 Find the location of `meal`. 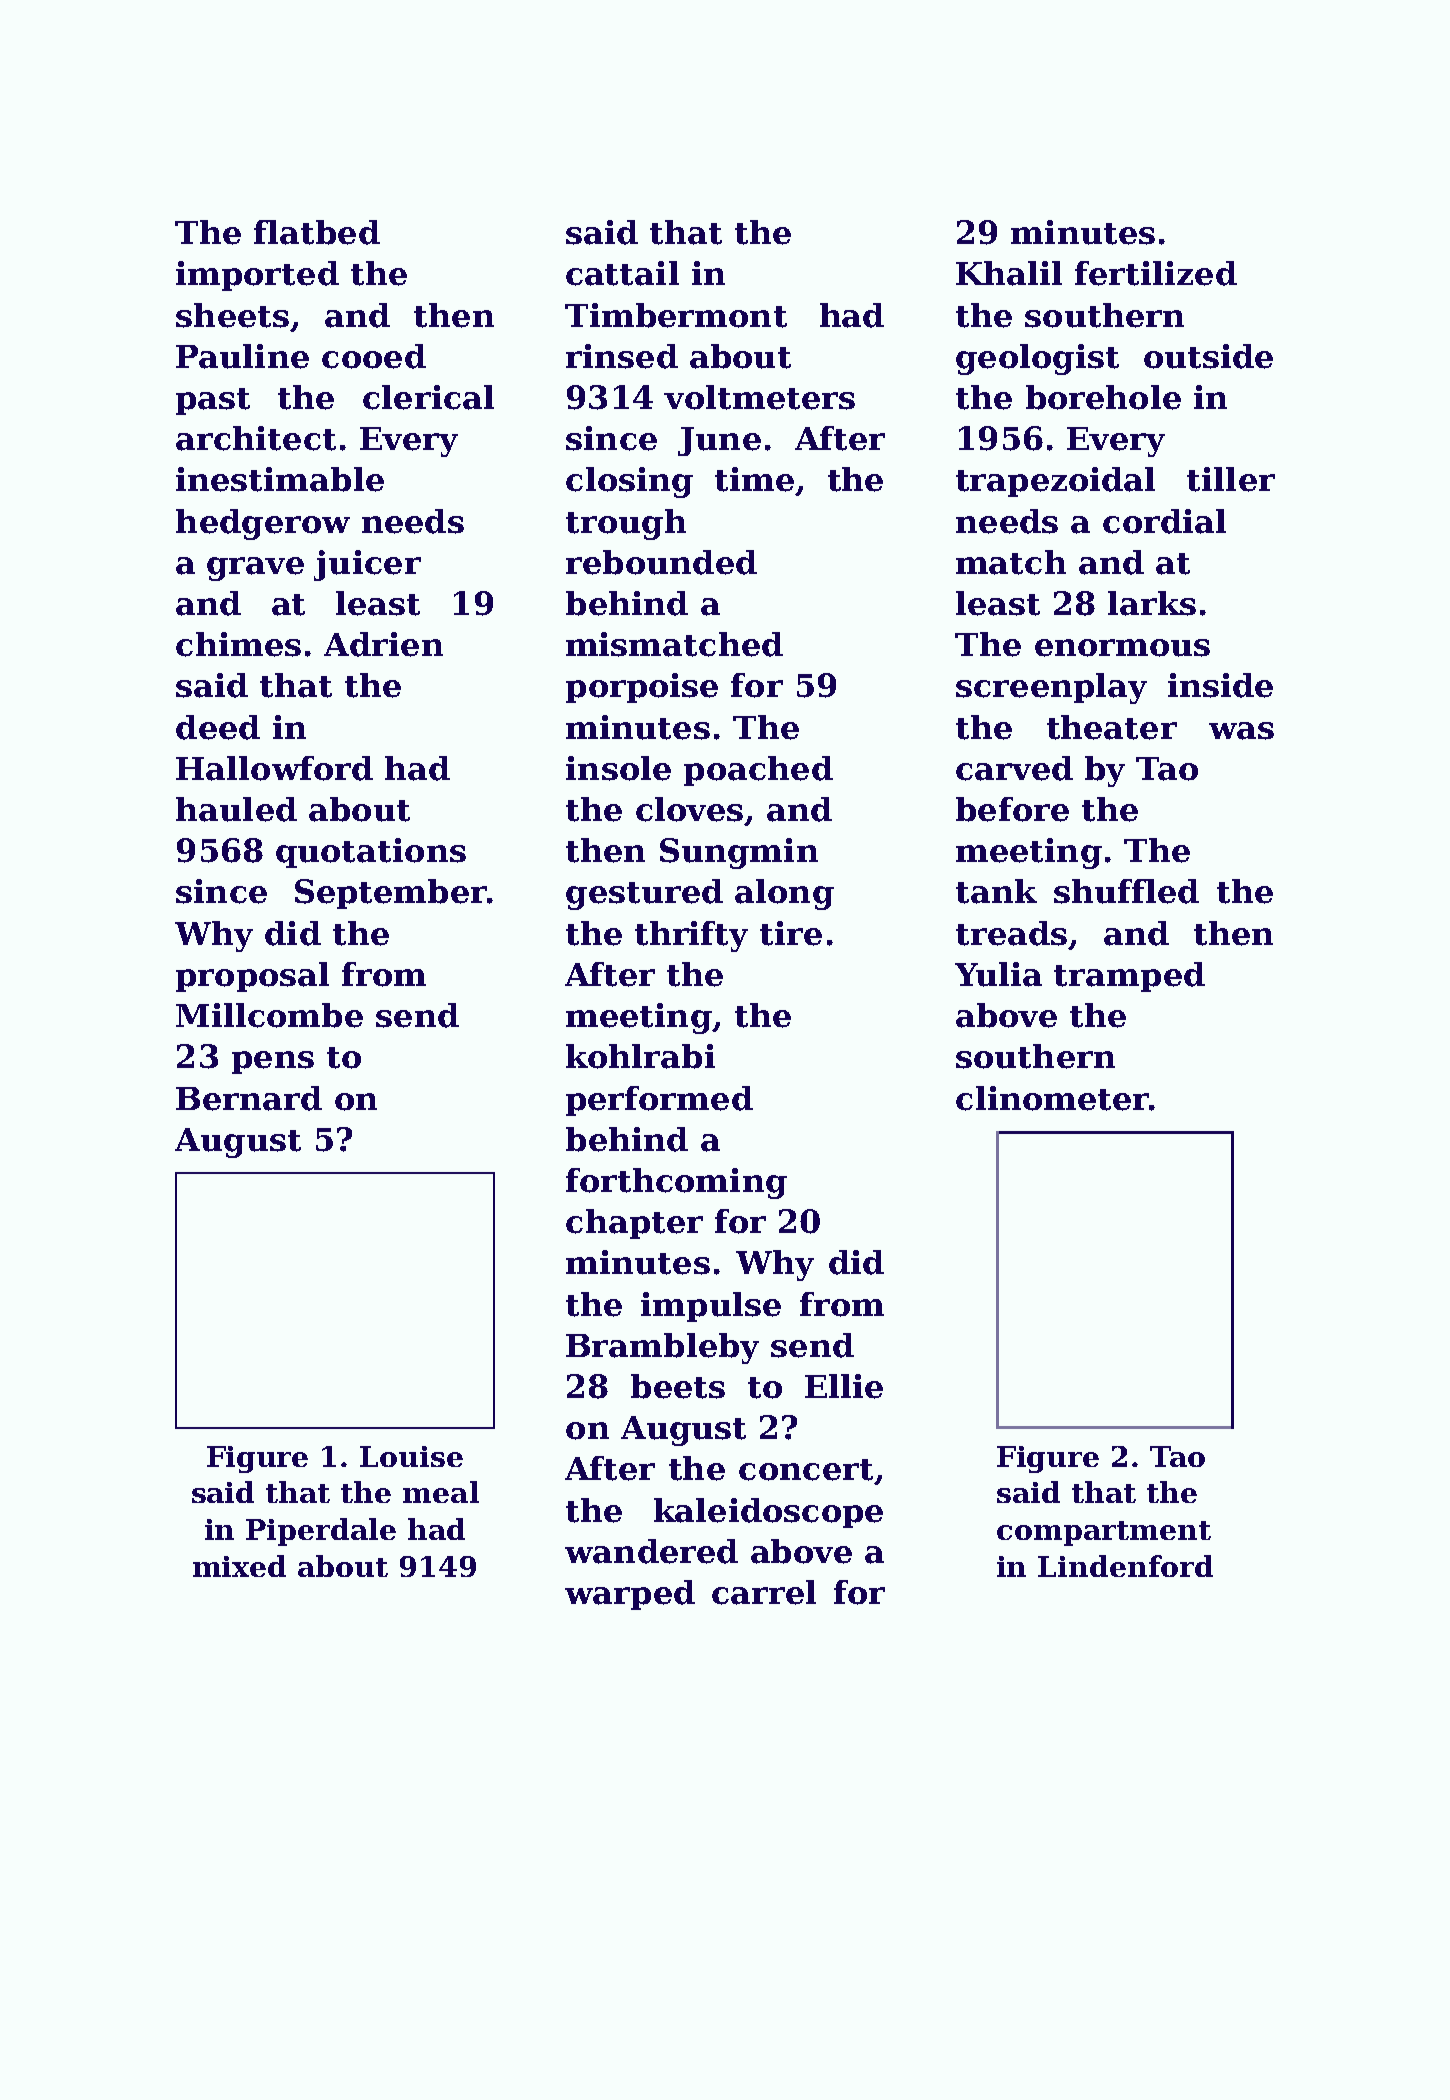

meal is located at coordinates (441, 1492).
